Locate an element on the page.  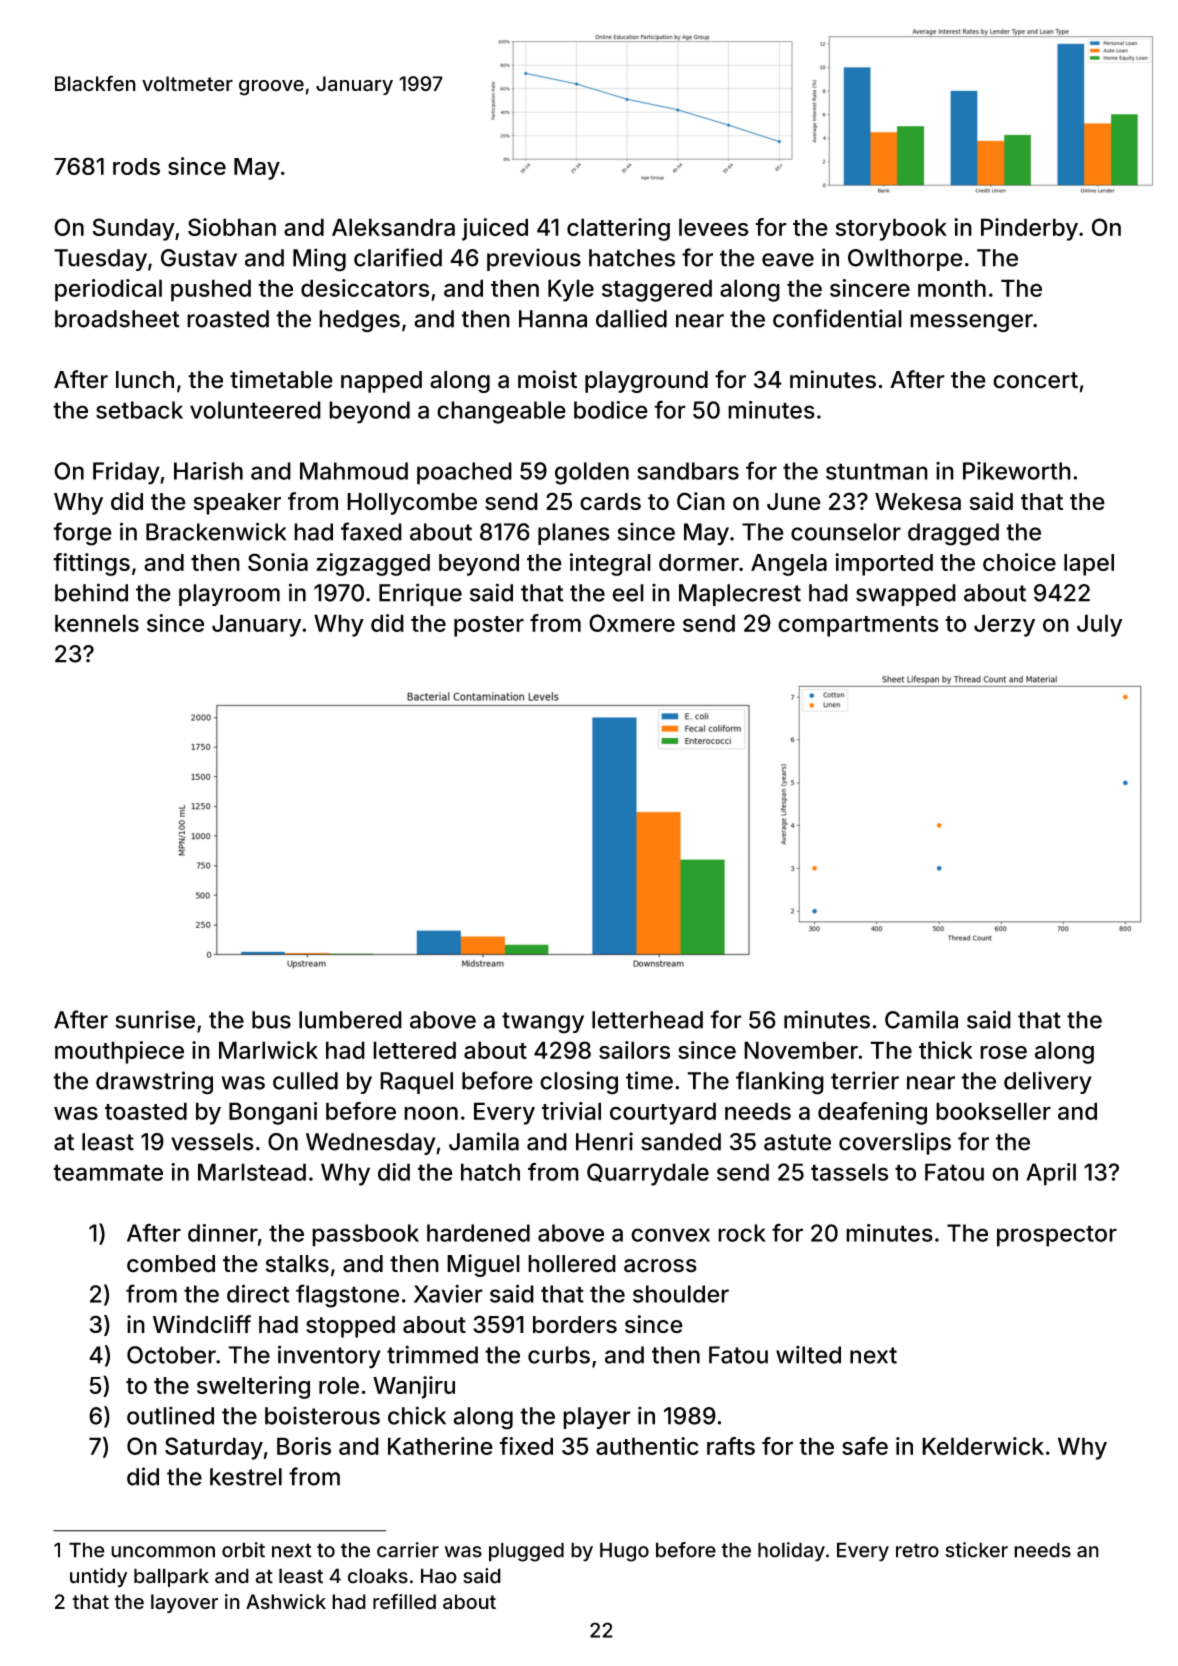
poster is located at coordinates (489, 626).
